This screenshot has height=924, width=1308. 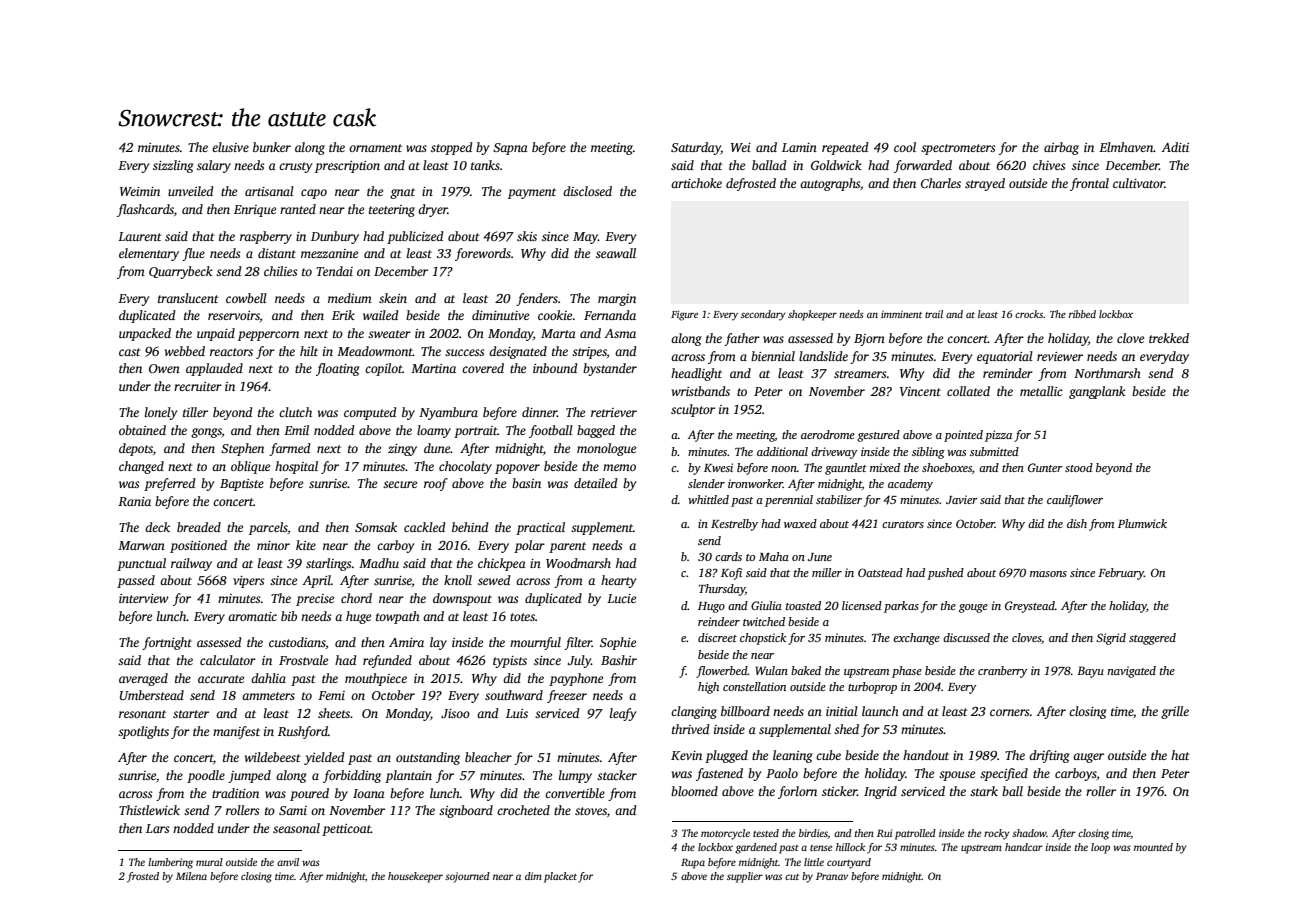 What do you see at coordinates (819, 557) in the screenshot?
I see `June` at bounding box center [819, 557].
